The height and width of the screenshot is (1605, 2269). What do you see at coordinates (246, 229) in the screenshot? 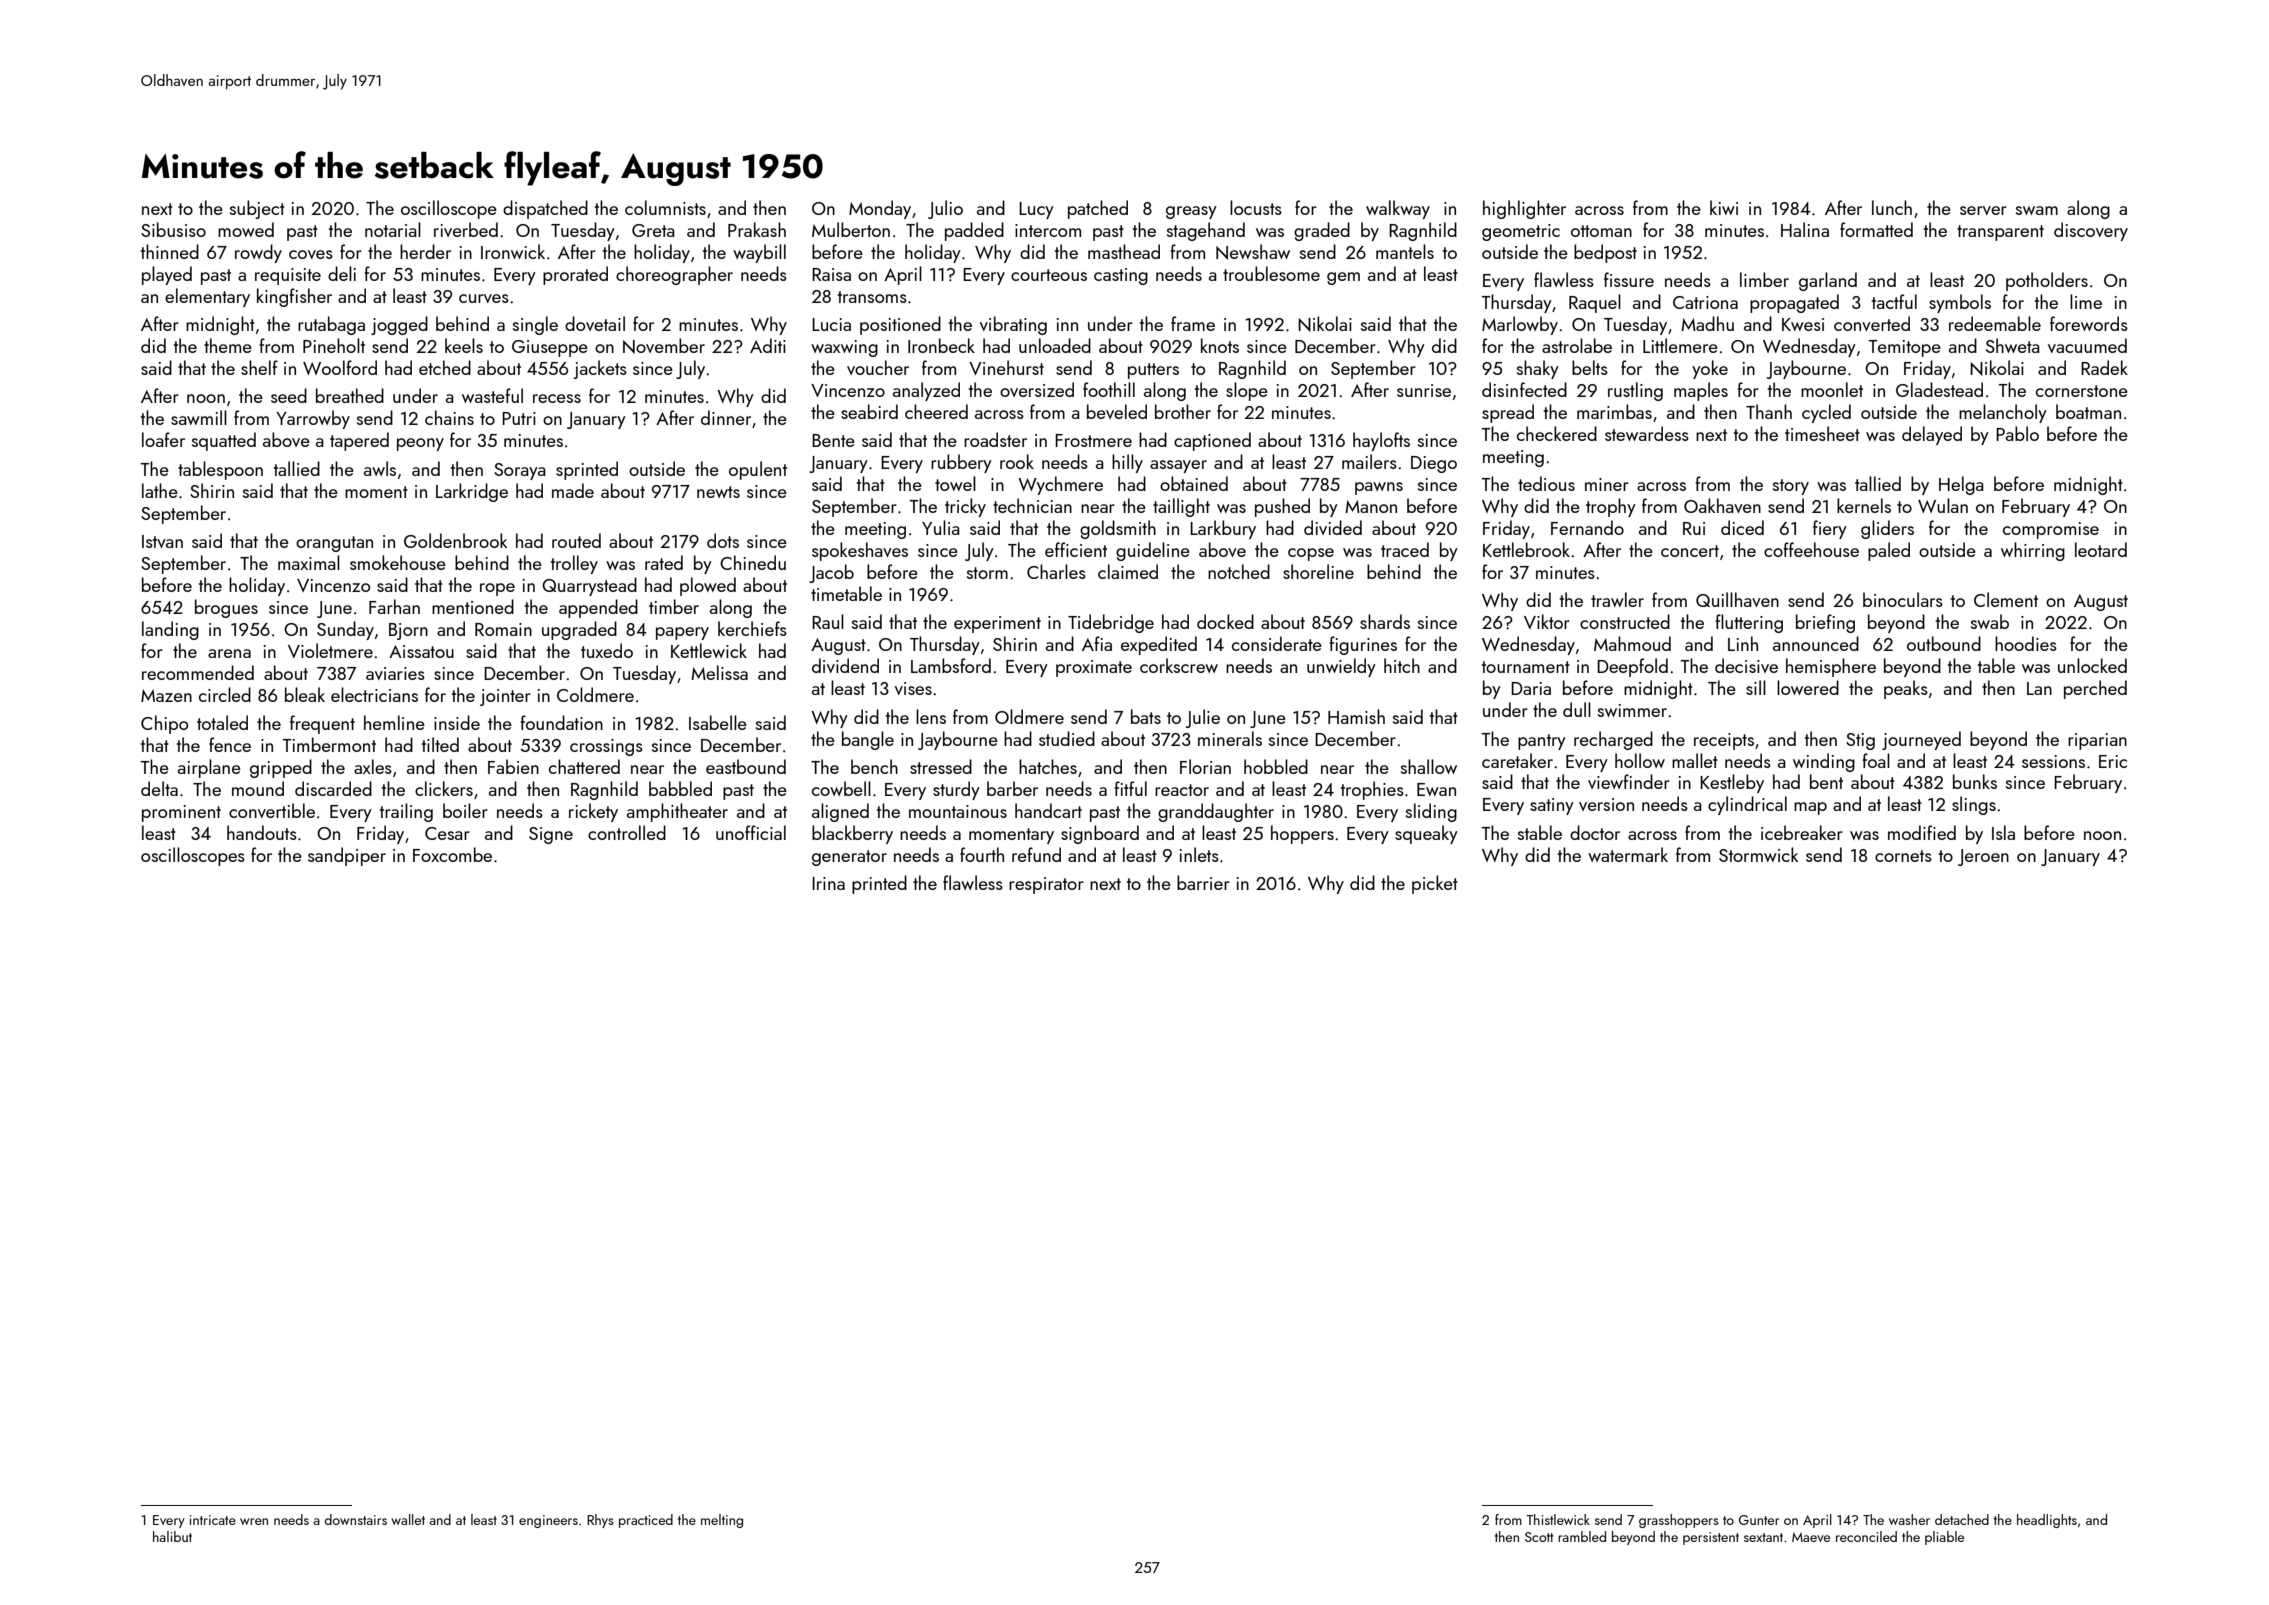
I see `mowed` at bounding box center [246, 229].
